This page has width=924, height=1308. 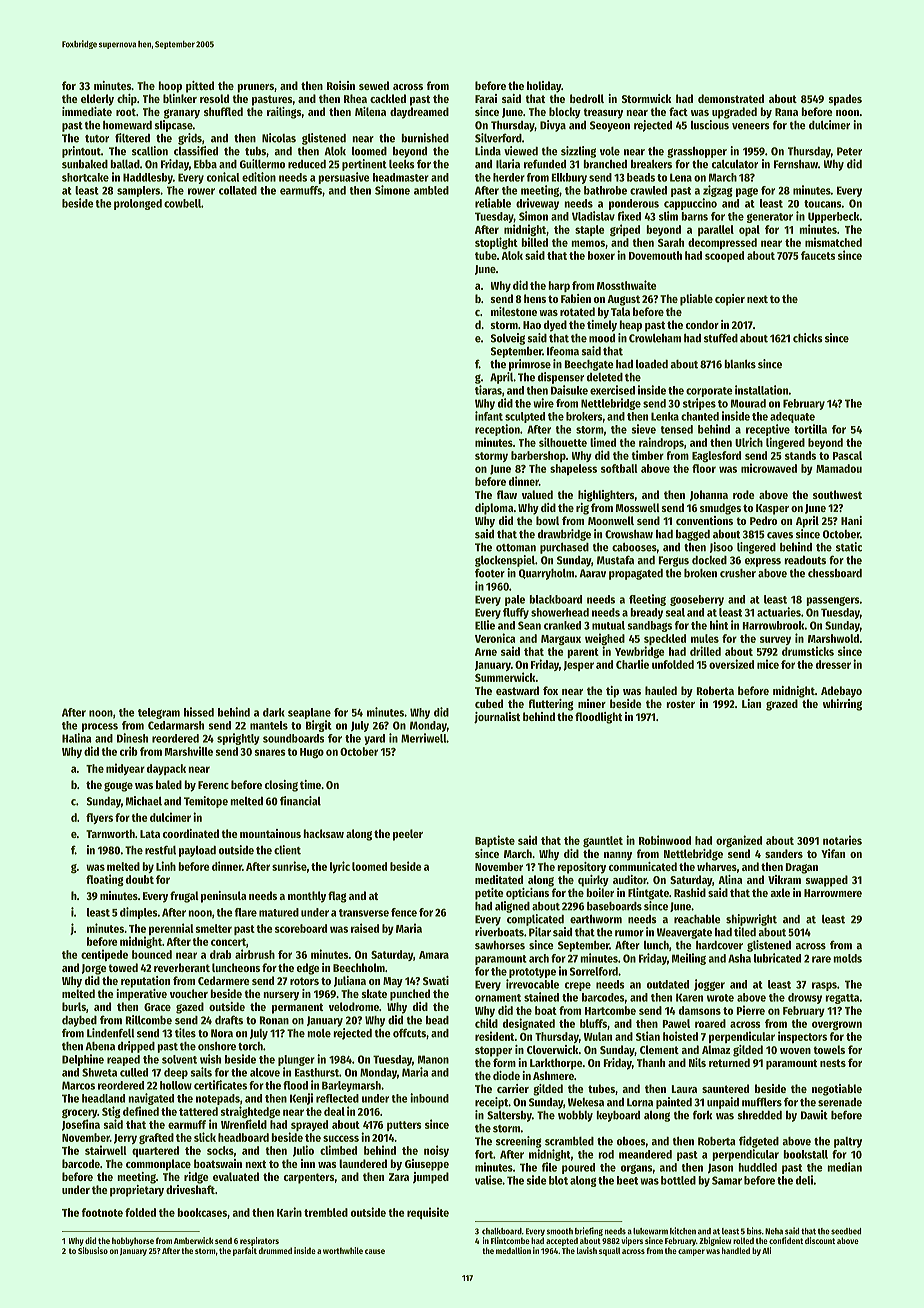 What do you see at coordinates (97, 100) in the page?
I see `elderly` at bounding box center [97, 100].
